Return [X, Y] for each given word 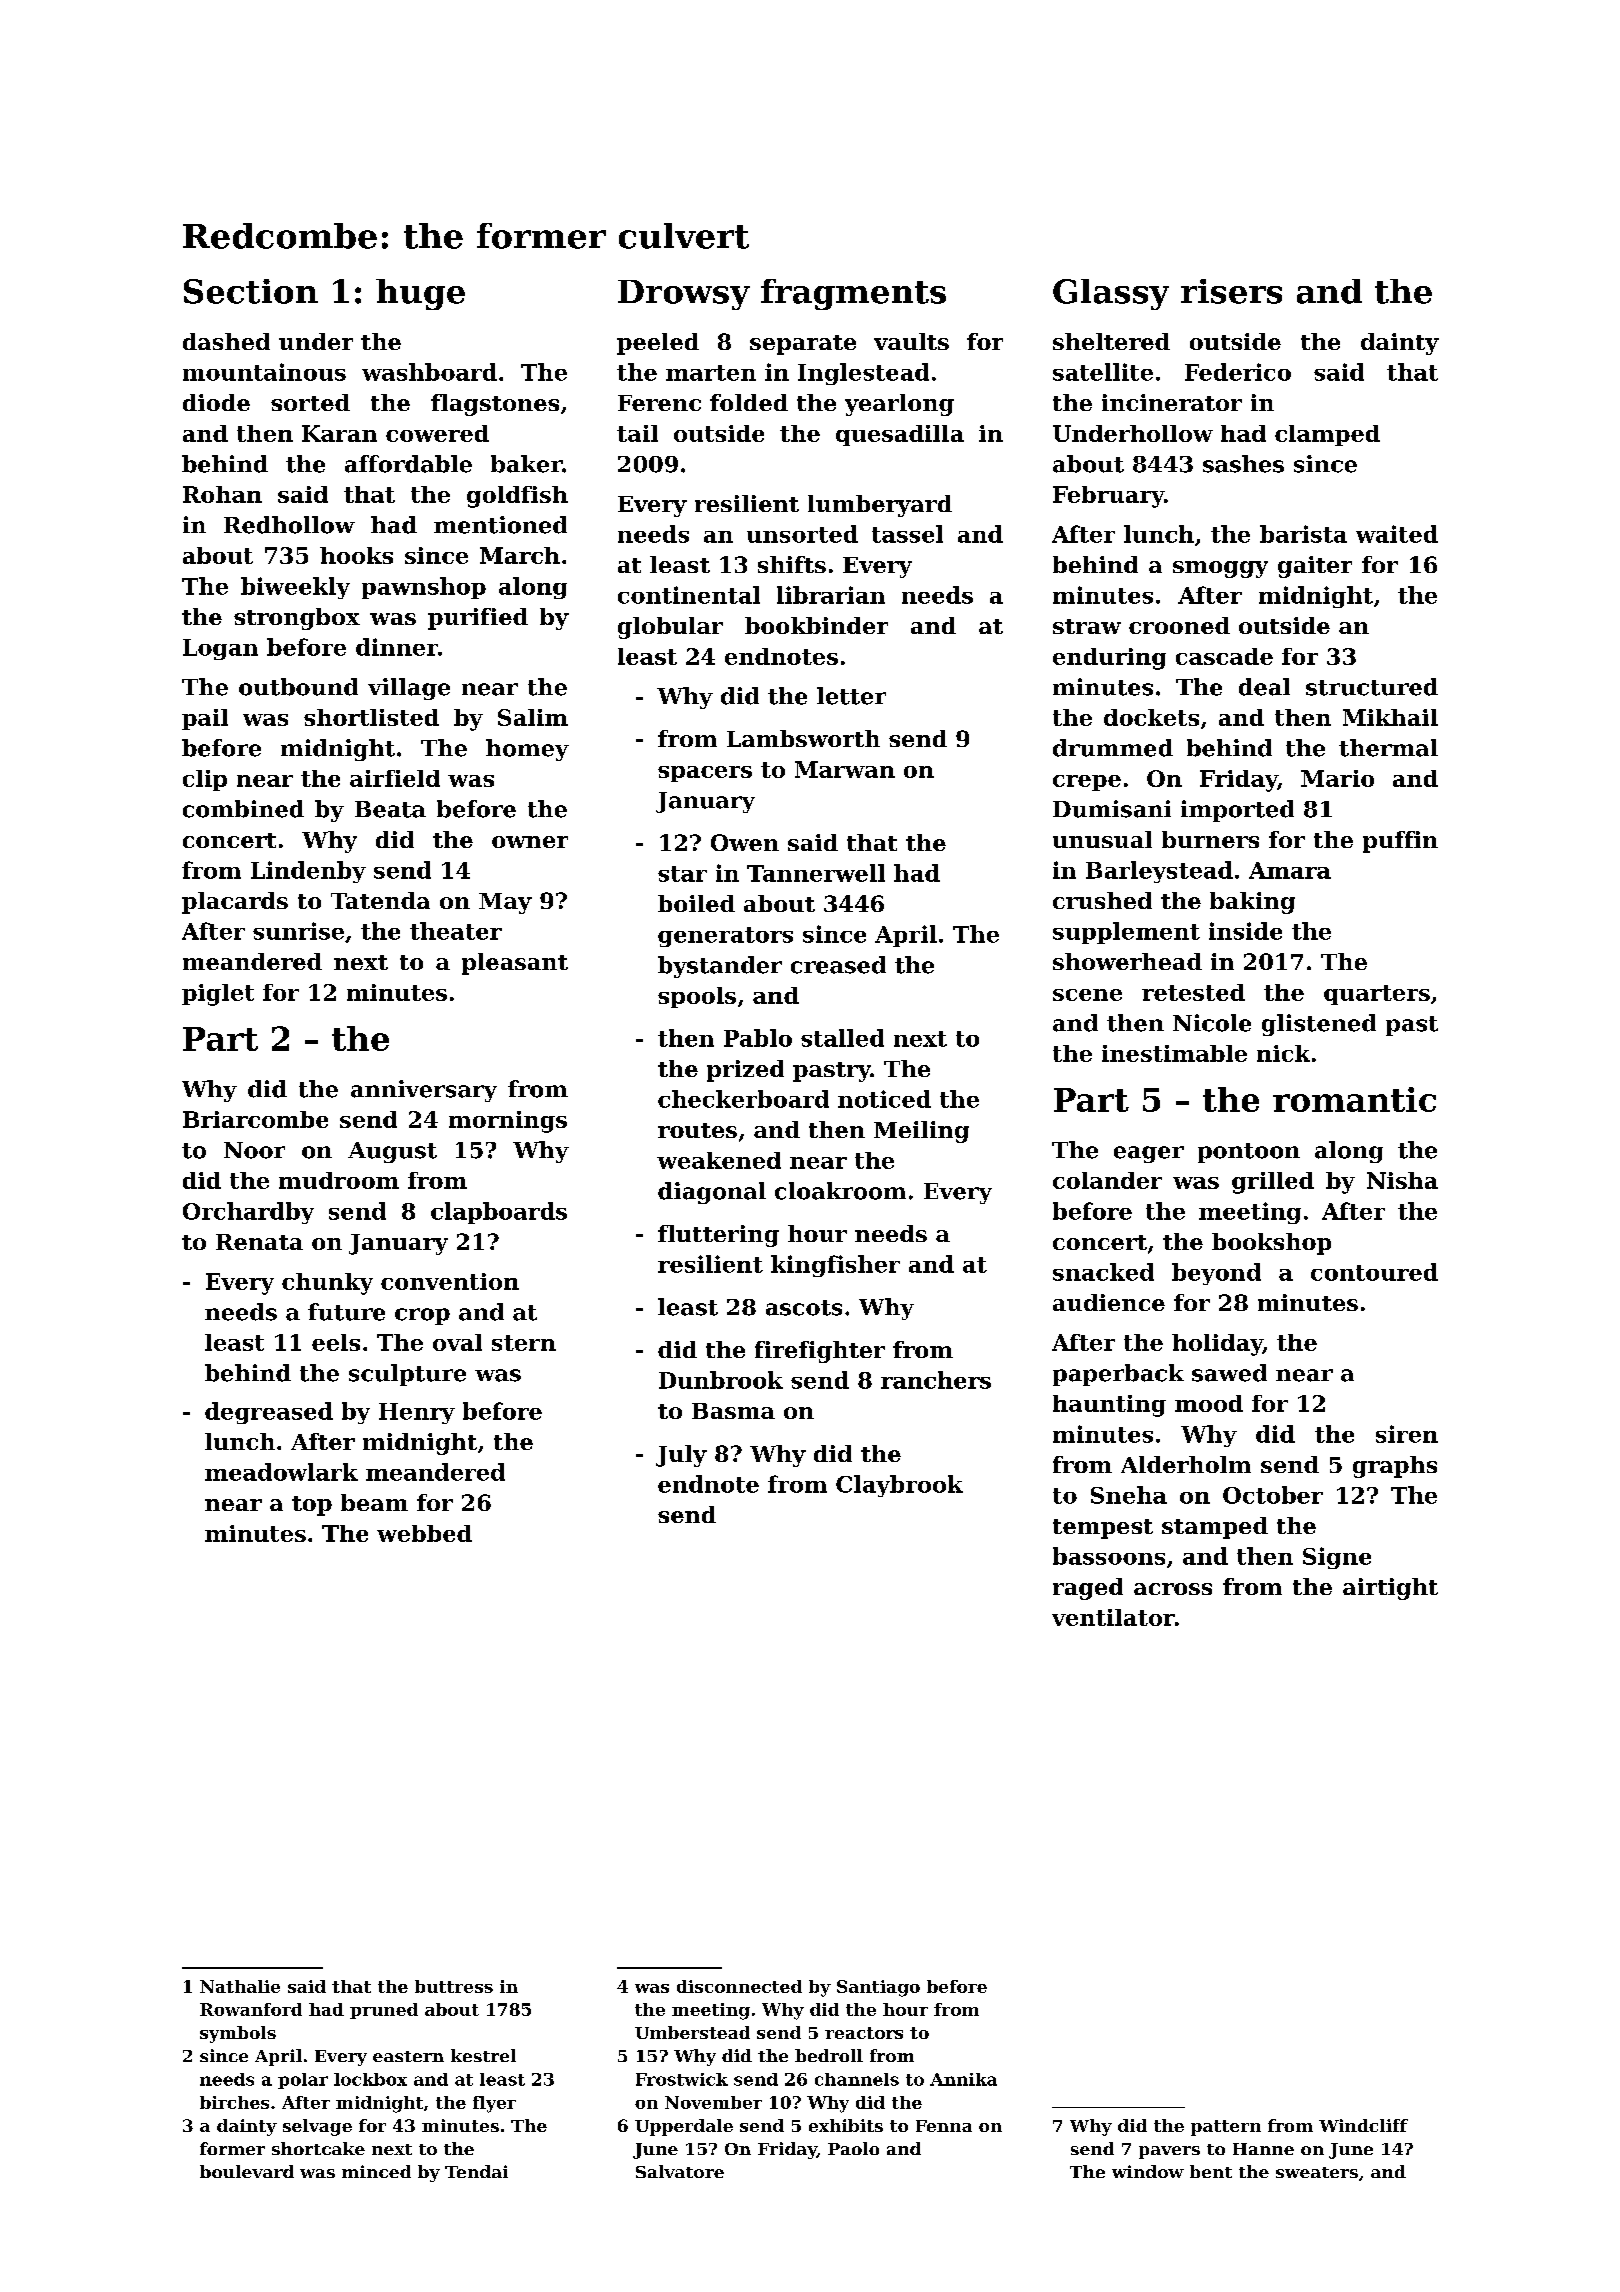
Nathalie [240, 1986]
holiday [1217, 1345]
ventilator [1113, 1617]
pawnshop [424, 588]
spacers [705, 774]
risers [1231, 291]
